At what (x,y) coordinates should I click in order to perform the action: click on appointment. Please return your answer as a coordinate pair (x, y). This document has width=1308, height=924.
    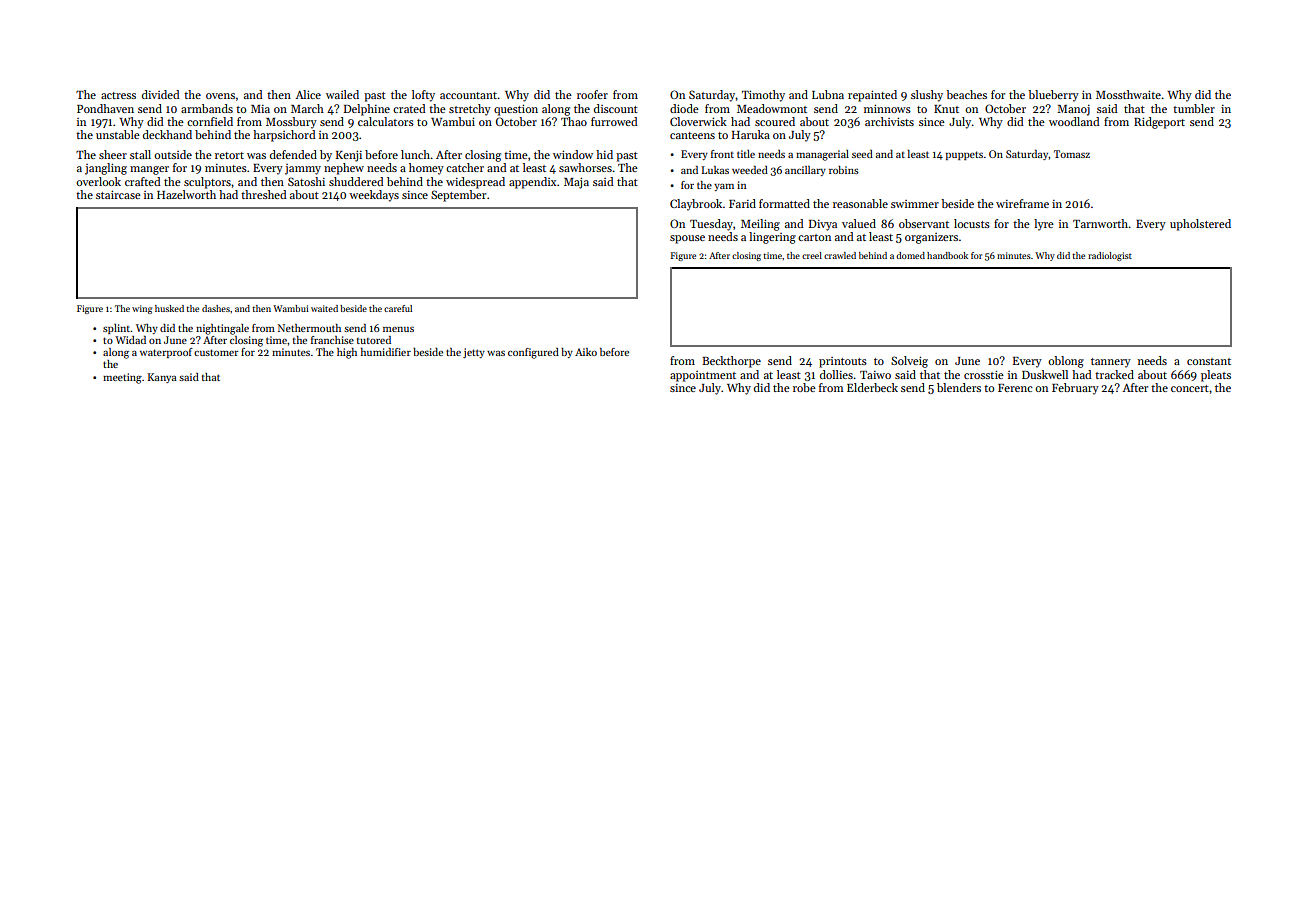
    Looking at the image, I should click on (703, 376).
